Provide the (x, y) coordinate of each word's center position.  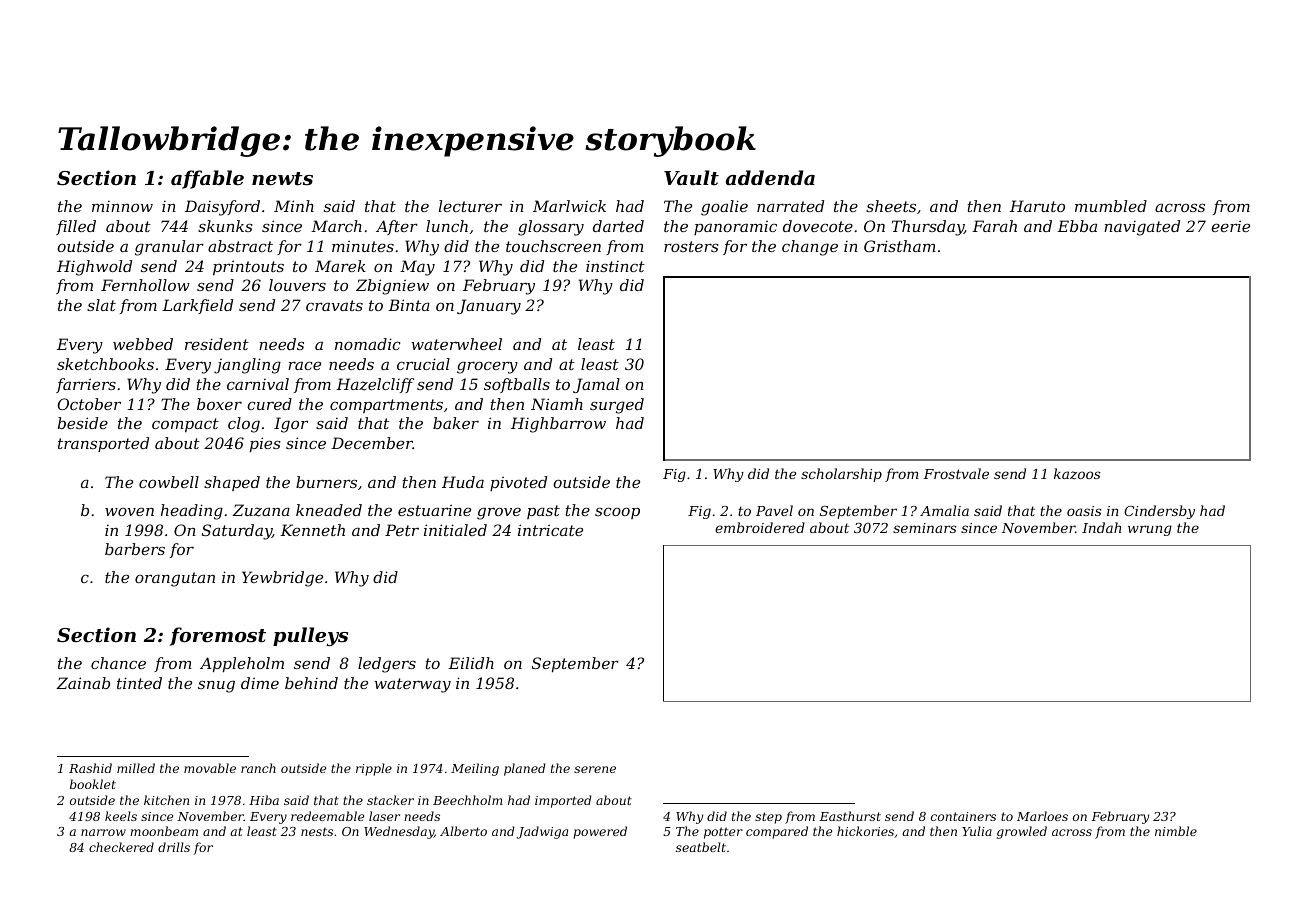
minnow (122, 206)
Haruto (1037, 206)
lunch (447, 226)
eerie (1230, 226)
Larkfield (197, 306)
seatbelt (701, 847)
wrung (1150, 530)
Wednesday (399, 832)
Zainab (83, 683)
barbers (135, 549)
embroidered (760, 527)
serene (595, 769)
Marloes (1042, 816)
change (810, 248)
